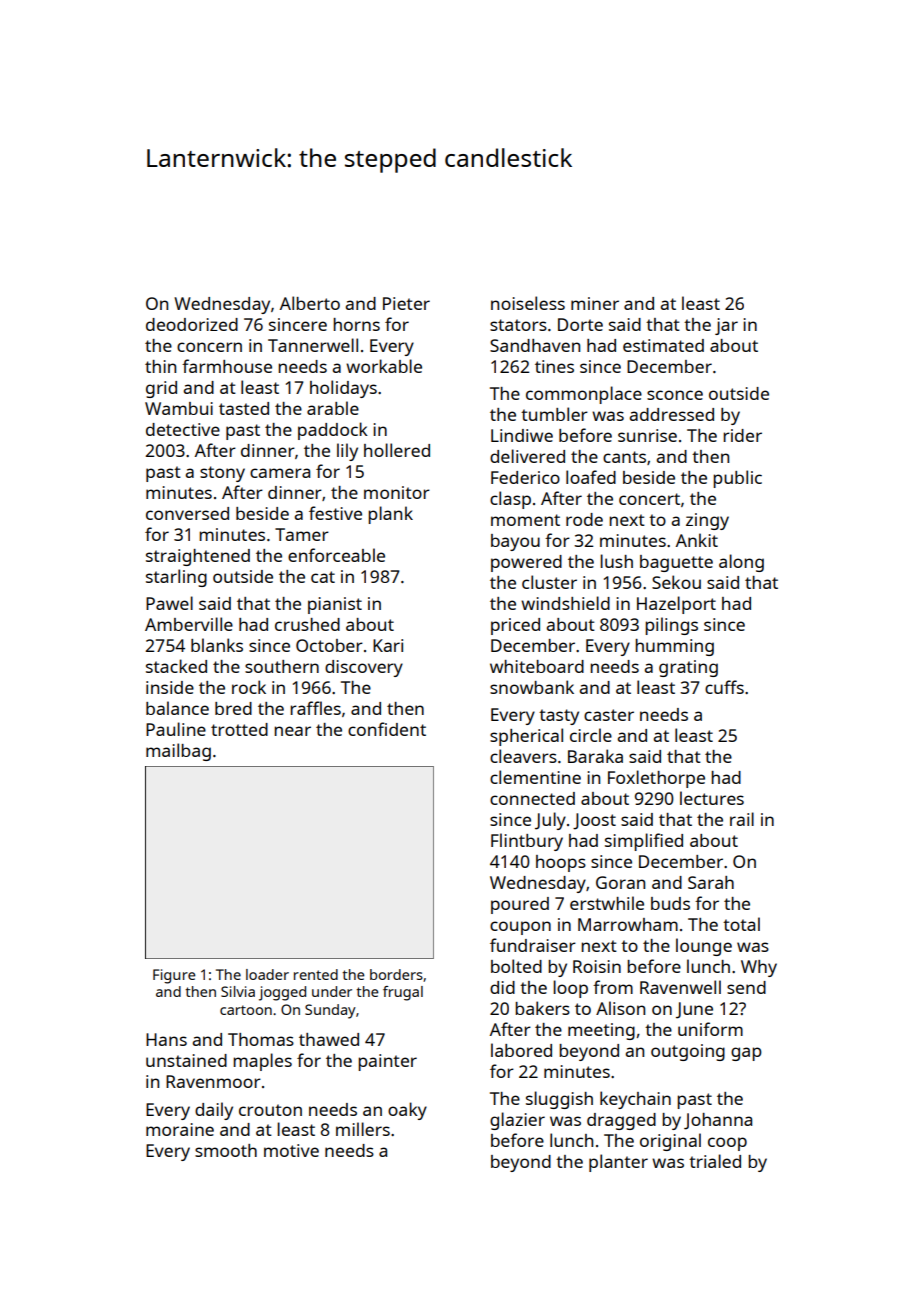  What do you see at coordinates (406, 303) in the screenshot?
I see `Pieter` at bounding box center [406, 303].
